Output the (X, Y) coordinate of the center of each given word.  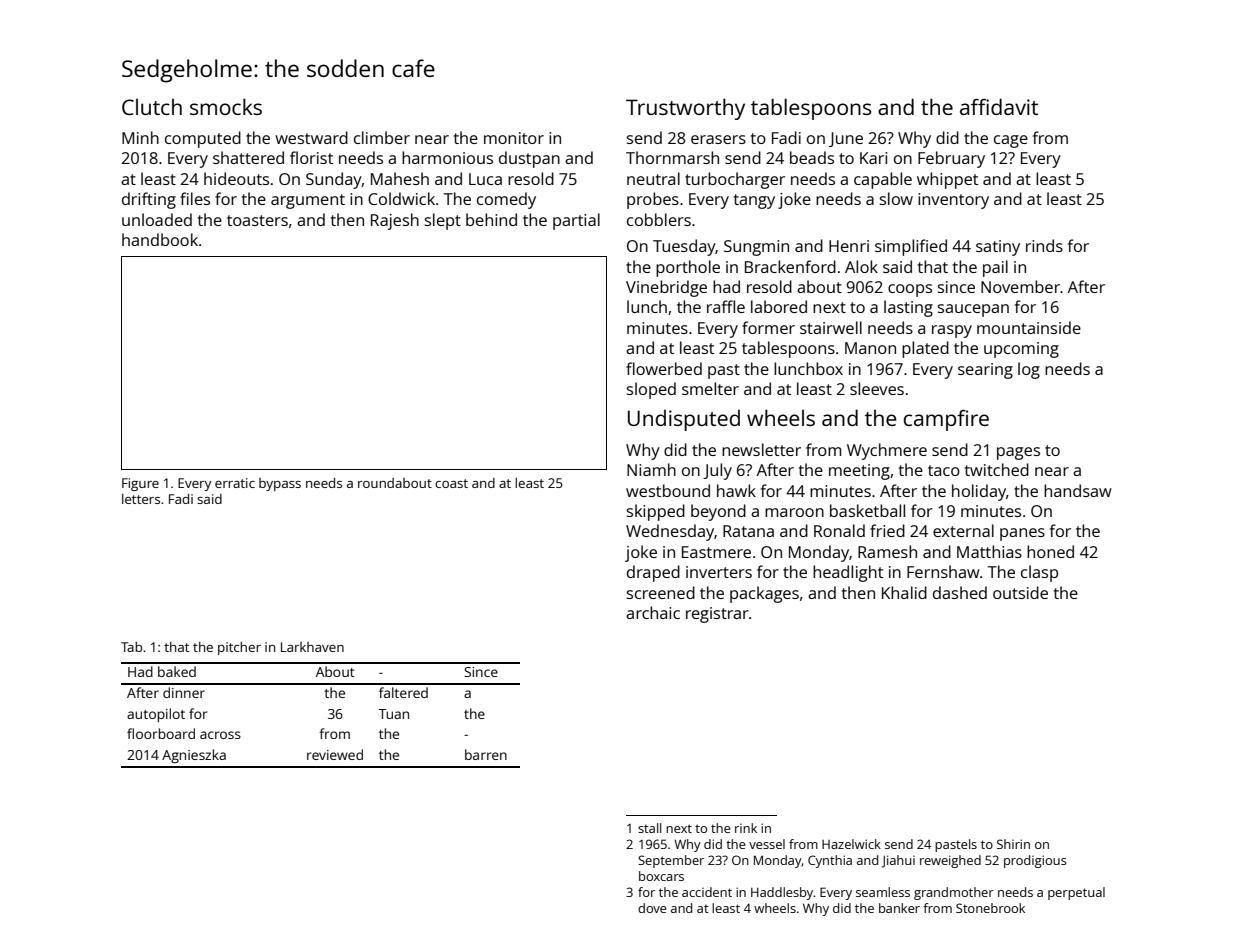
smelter (710, 388)
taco (944, 470)
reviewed (335, 754)
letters (141, 499)
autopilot (156, 715)
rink (746, 828)
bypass (280, 484)
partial (576, 221)
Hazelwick (851, 844)
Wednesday (670, 532)
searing (985, 371)
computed (203, 139)
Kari (873, 158)
